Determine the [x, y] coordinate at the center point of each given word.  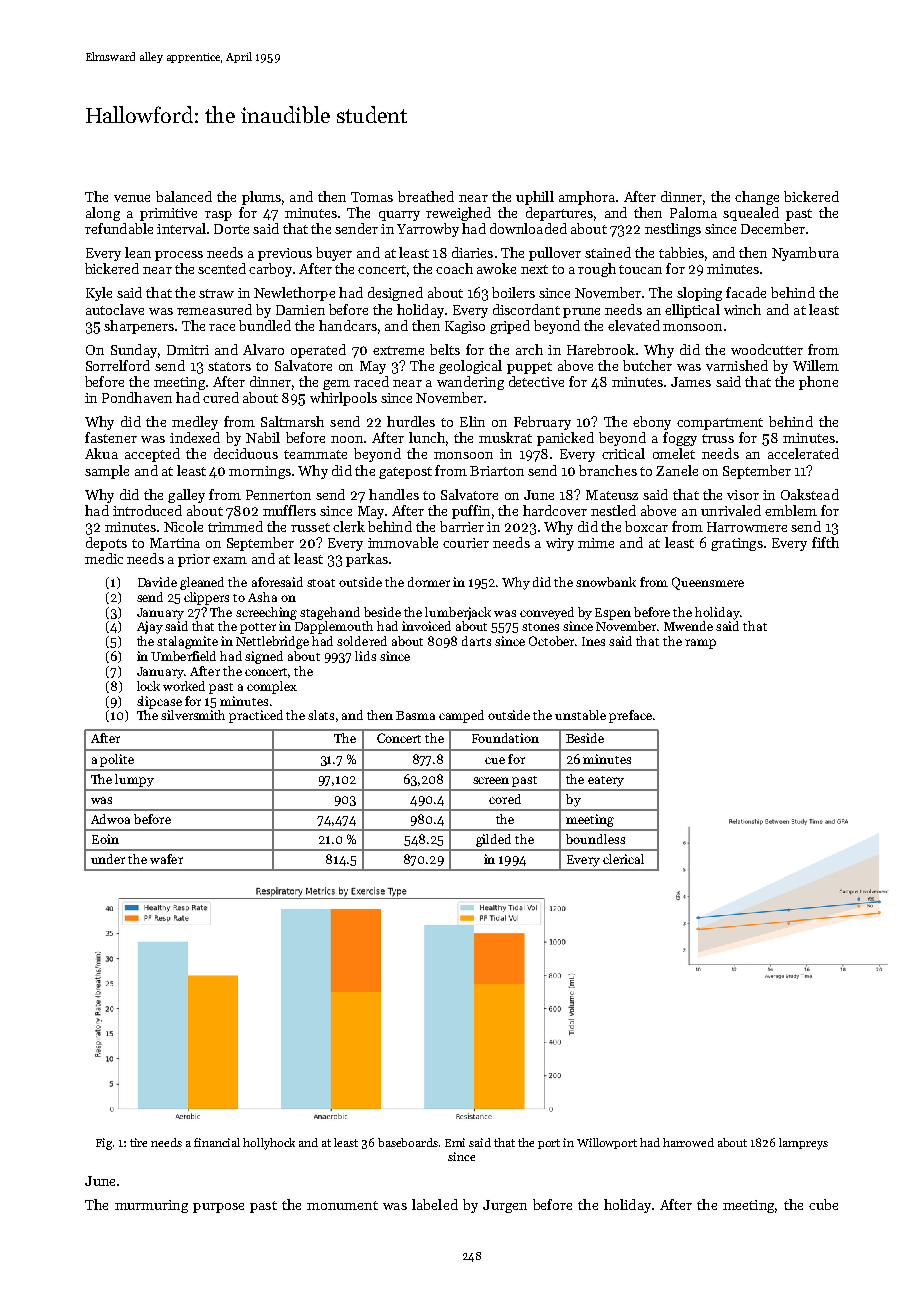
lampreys [803, 1144]
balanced [184, 196]
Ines [593, 641]
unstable [580, 715]
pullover [555, 254]
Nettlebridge [272, 642]
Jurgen [505, 1206]
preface [630, 716]
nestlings [673, 230]
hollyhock [269, 1144]
